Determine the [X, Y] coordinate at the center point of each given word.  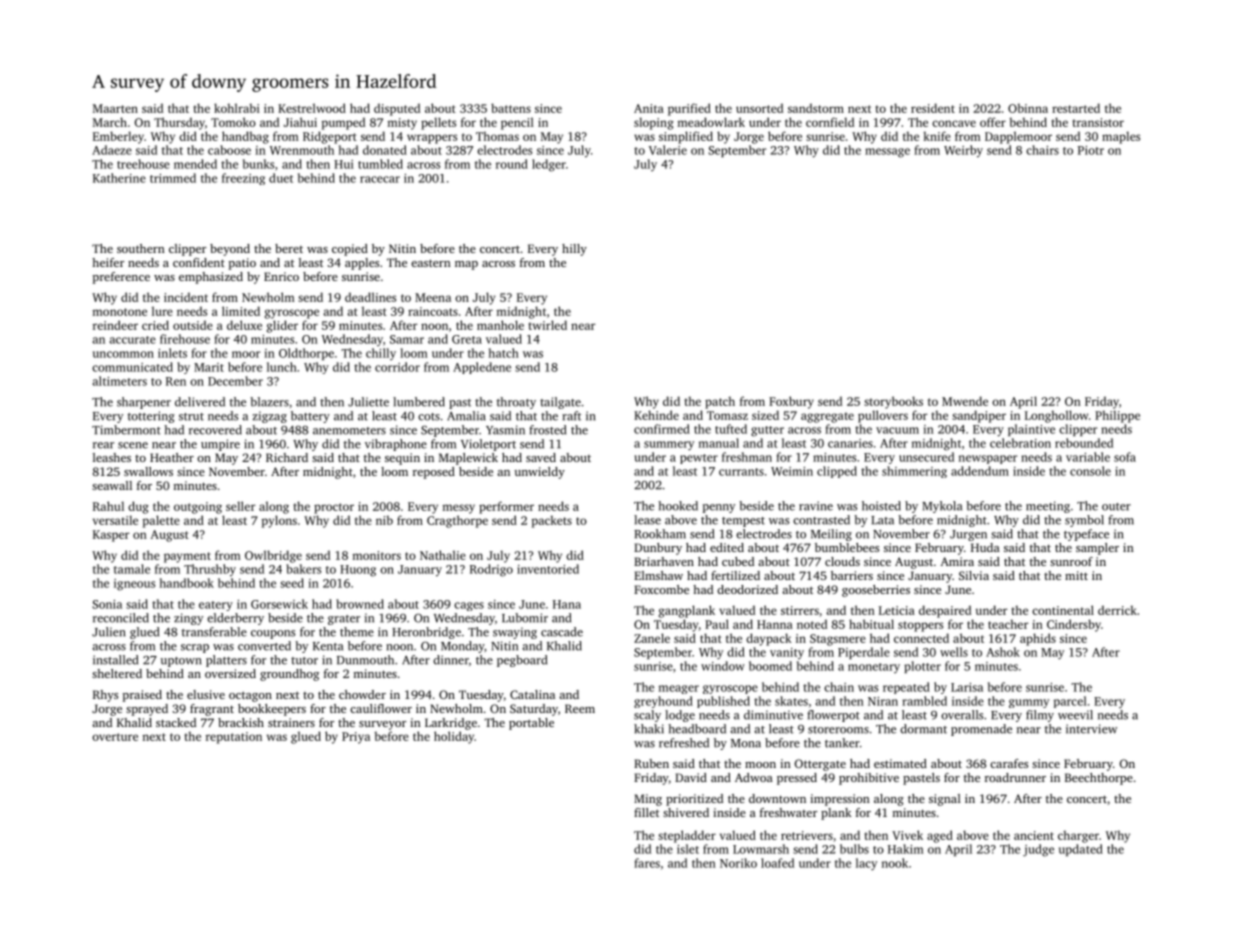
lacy [866, 864]
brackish [241, 722]
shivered [686, 812]
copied [350, 250]
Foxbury [791, 402]
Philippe [1117, 416]
